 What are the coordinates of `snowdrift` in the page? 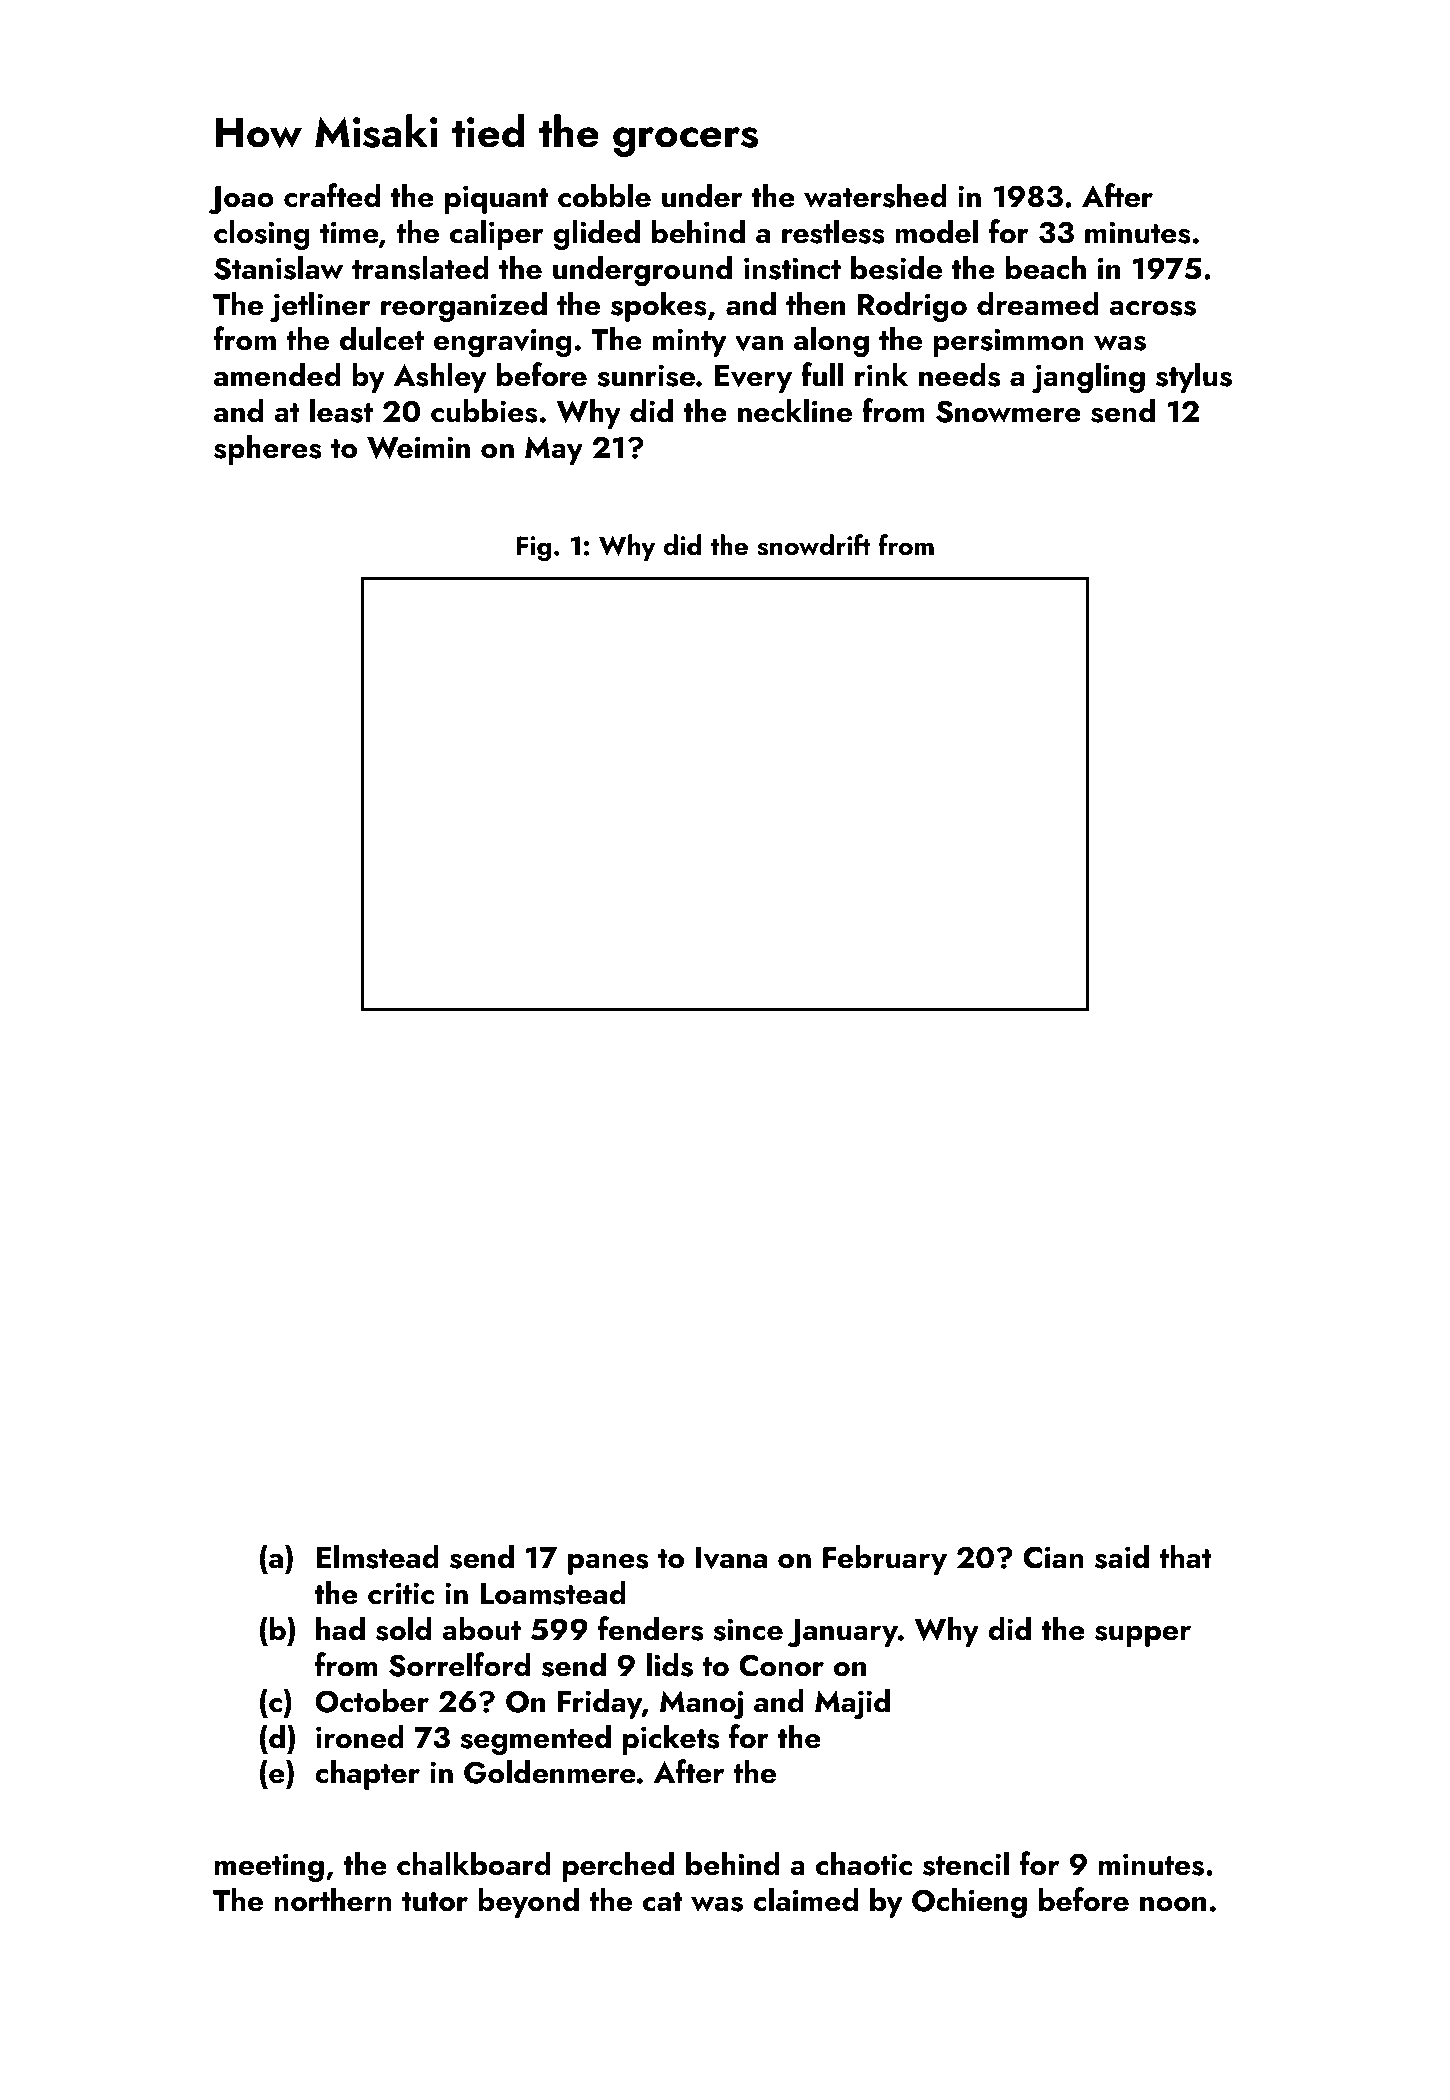 It's located at (814, 545).
